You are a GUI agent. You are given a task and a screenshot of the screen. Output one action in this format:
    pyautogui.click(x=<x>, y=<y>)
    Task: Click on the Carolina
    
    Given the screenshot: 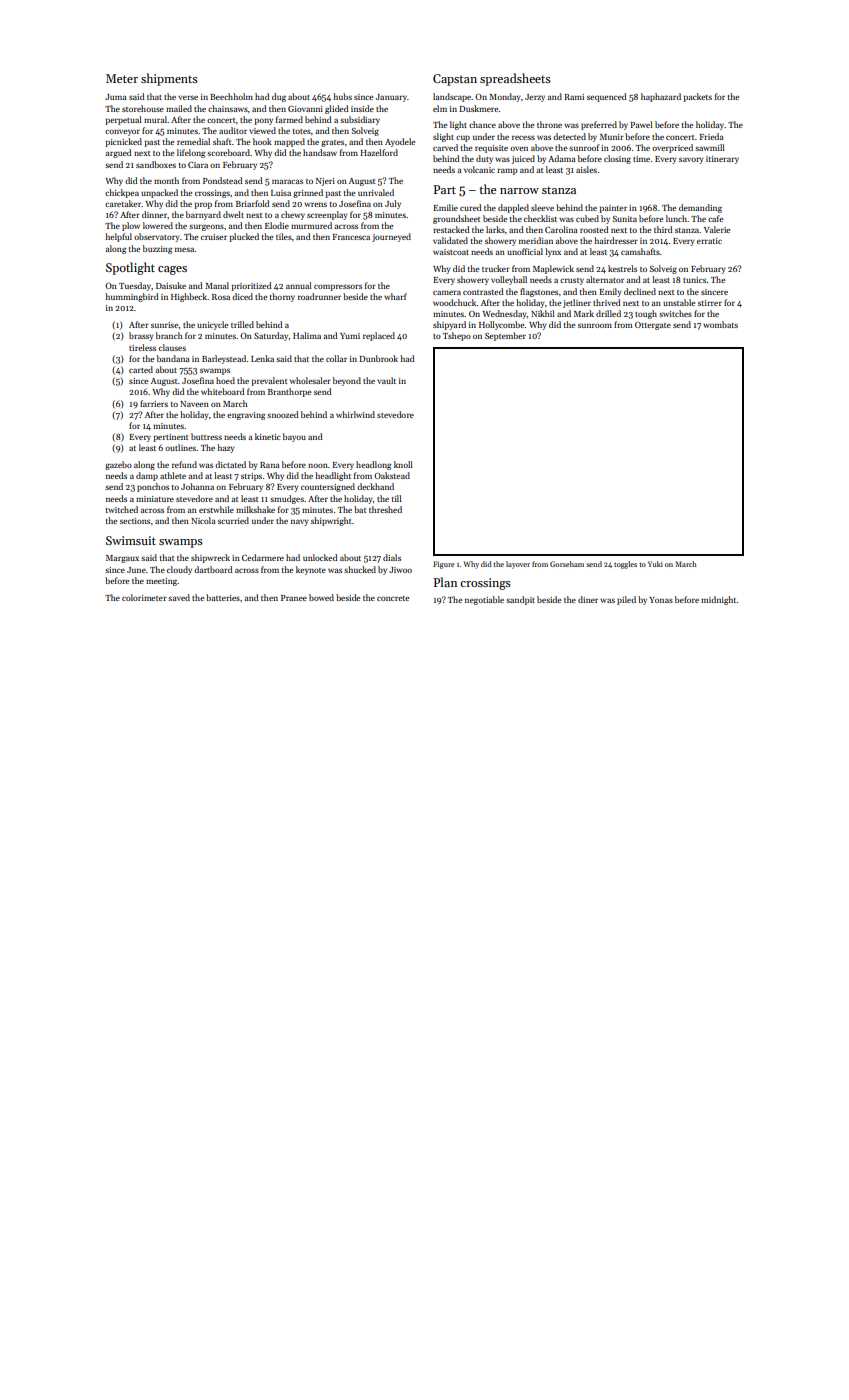 What is the action you would take?
    pyautogui.click(x=561, y=229)
